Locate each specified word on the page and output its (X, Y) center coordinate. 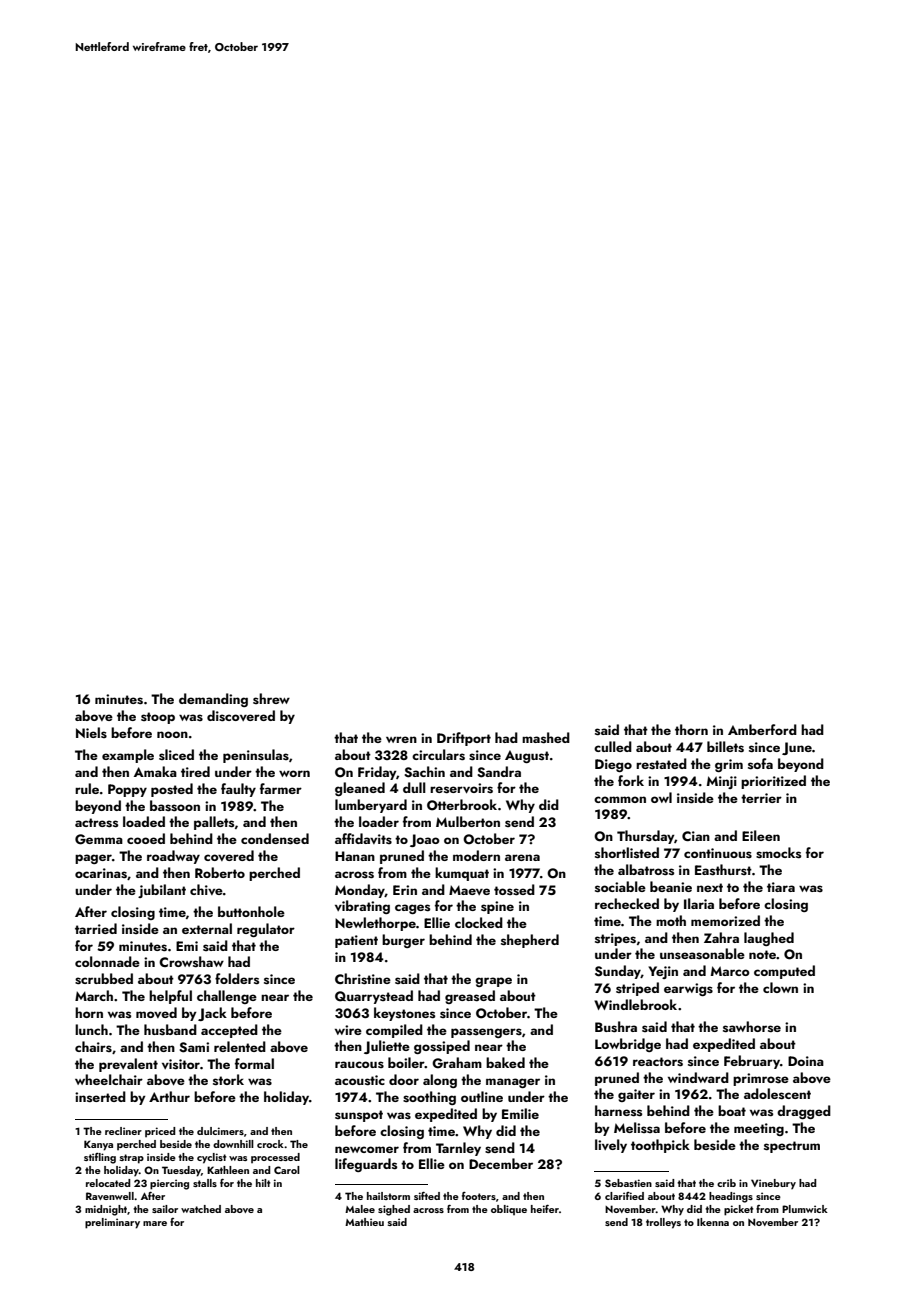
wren (401, 739)
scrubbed (104, 979)
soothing (429, 1098)
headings (731, 1197)
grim (729, 765)
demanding (213, 700)
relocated (108, 1183)
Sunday (618, 972)
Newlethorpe (375, 924)
